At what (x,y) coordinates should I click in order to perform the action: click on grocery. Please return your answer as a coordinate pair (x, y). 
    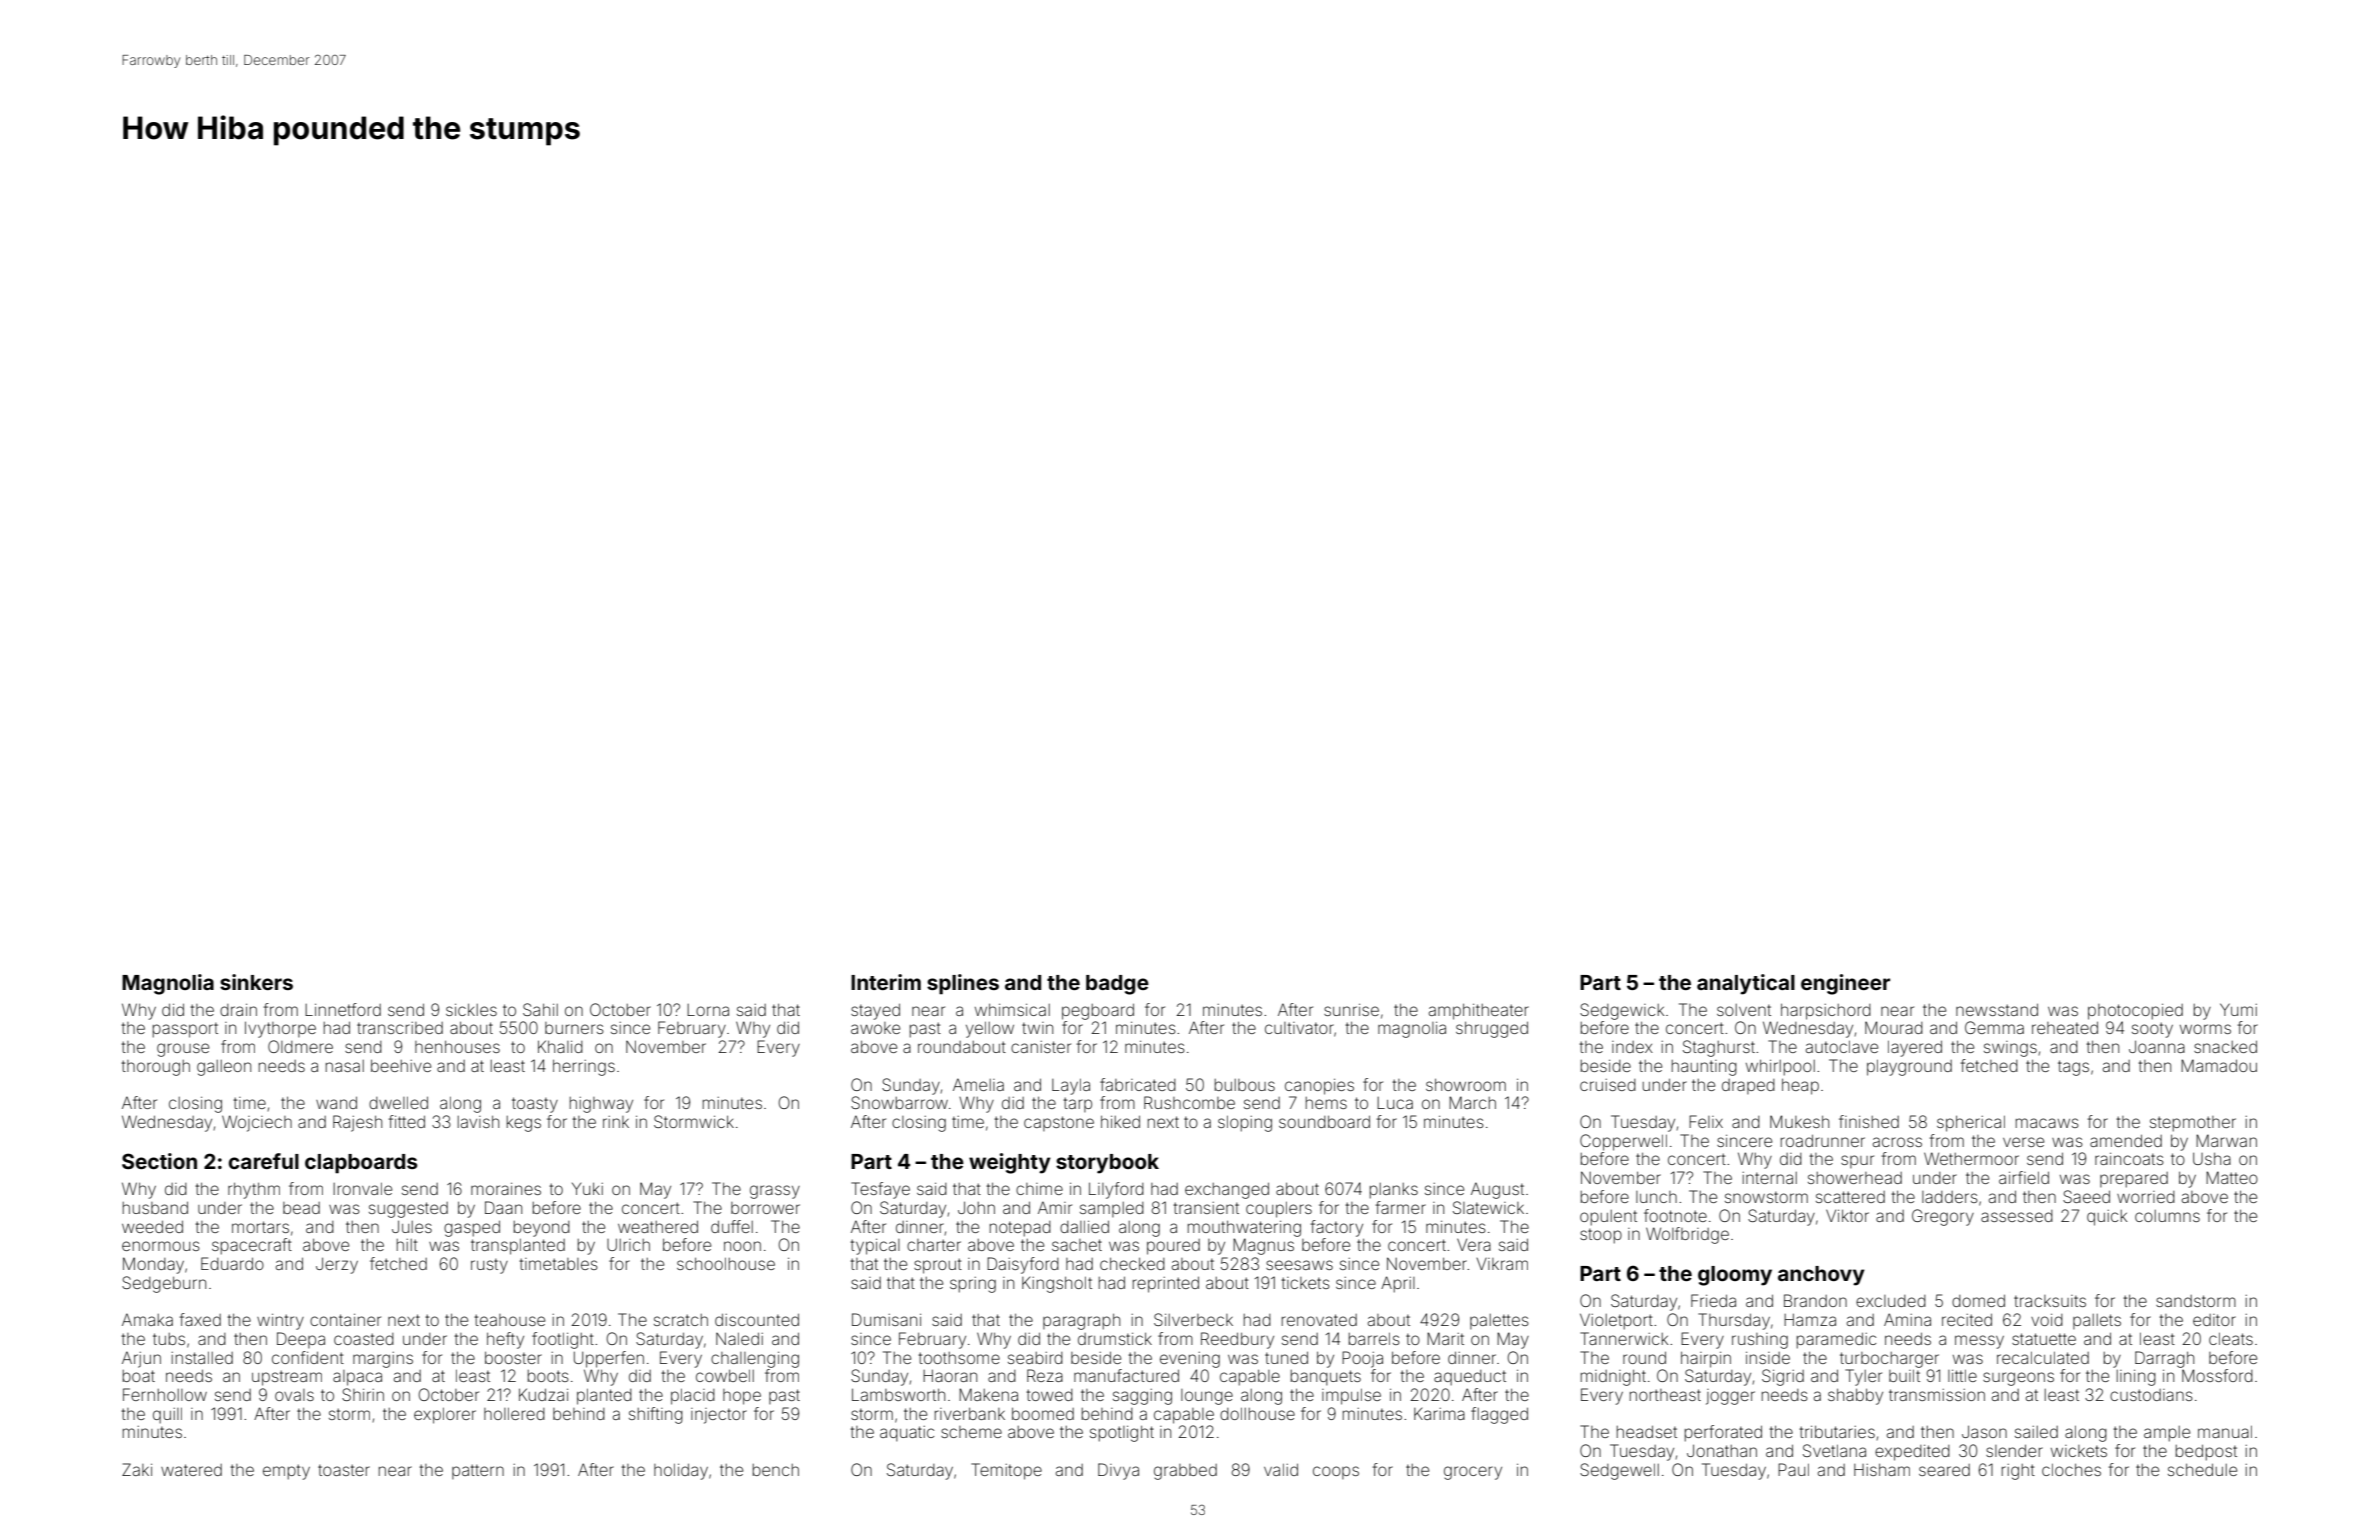
    Looking at the image, I should click on (1473, 1473).
